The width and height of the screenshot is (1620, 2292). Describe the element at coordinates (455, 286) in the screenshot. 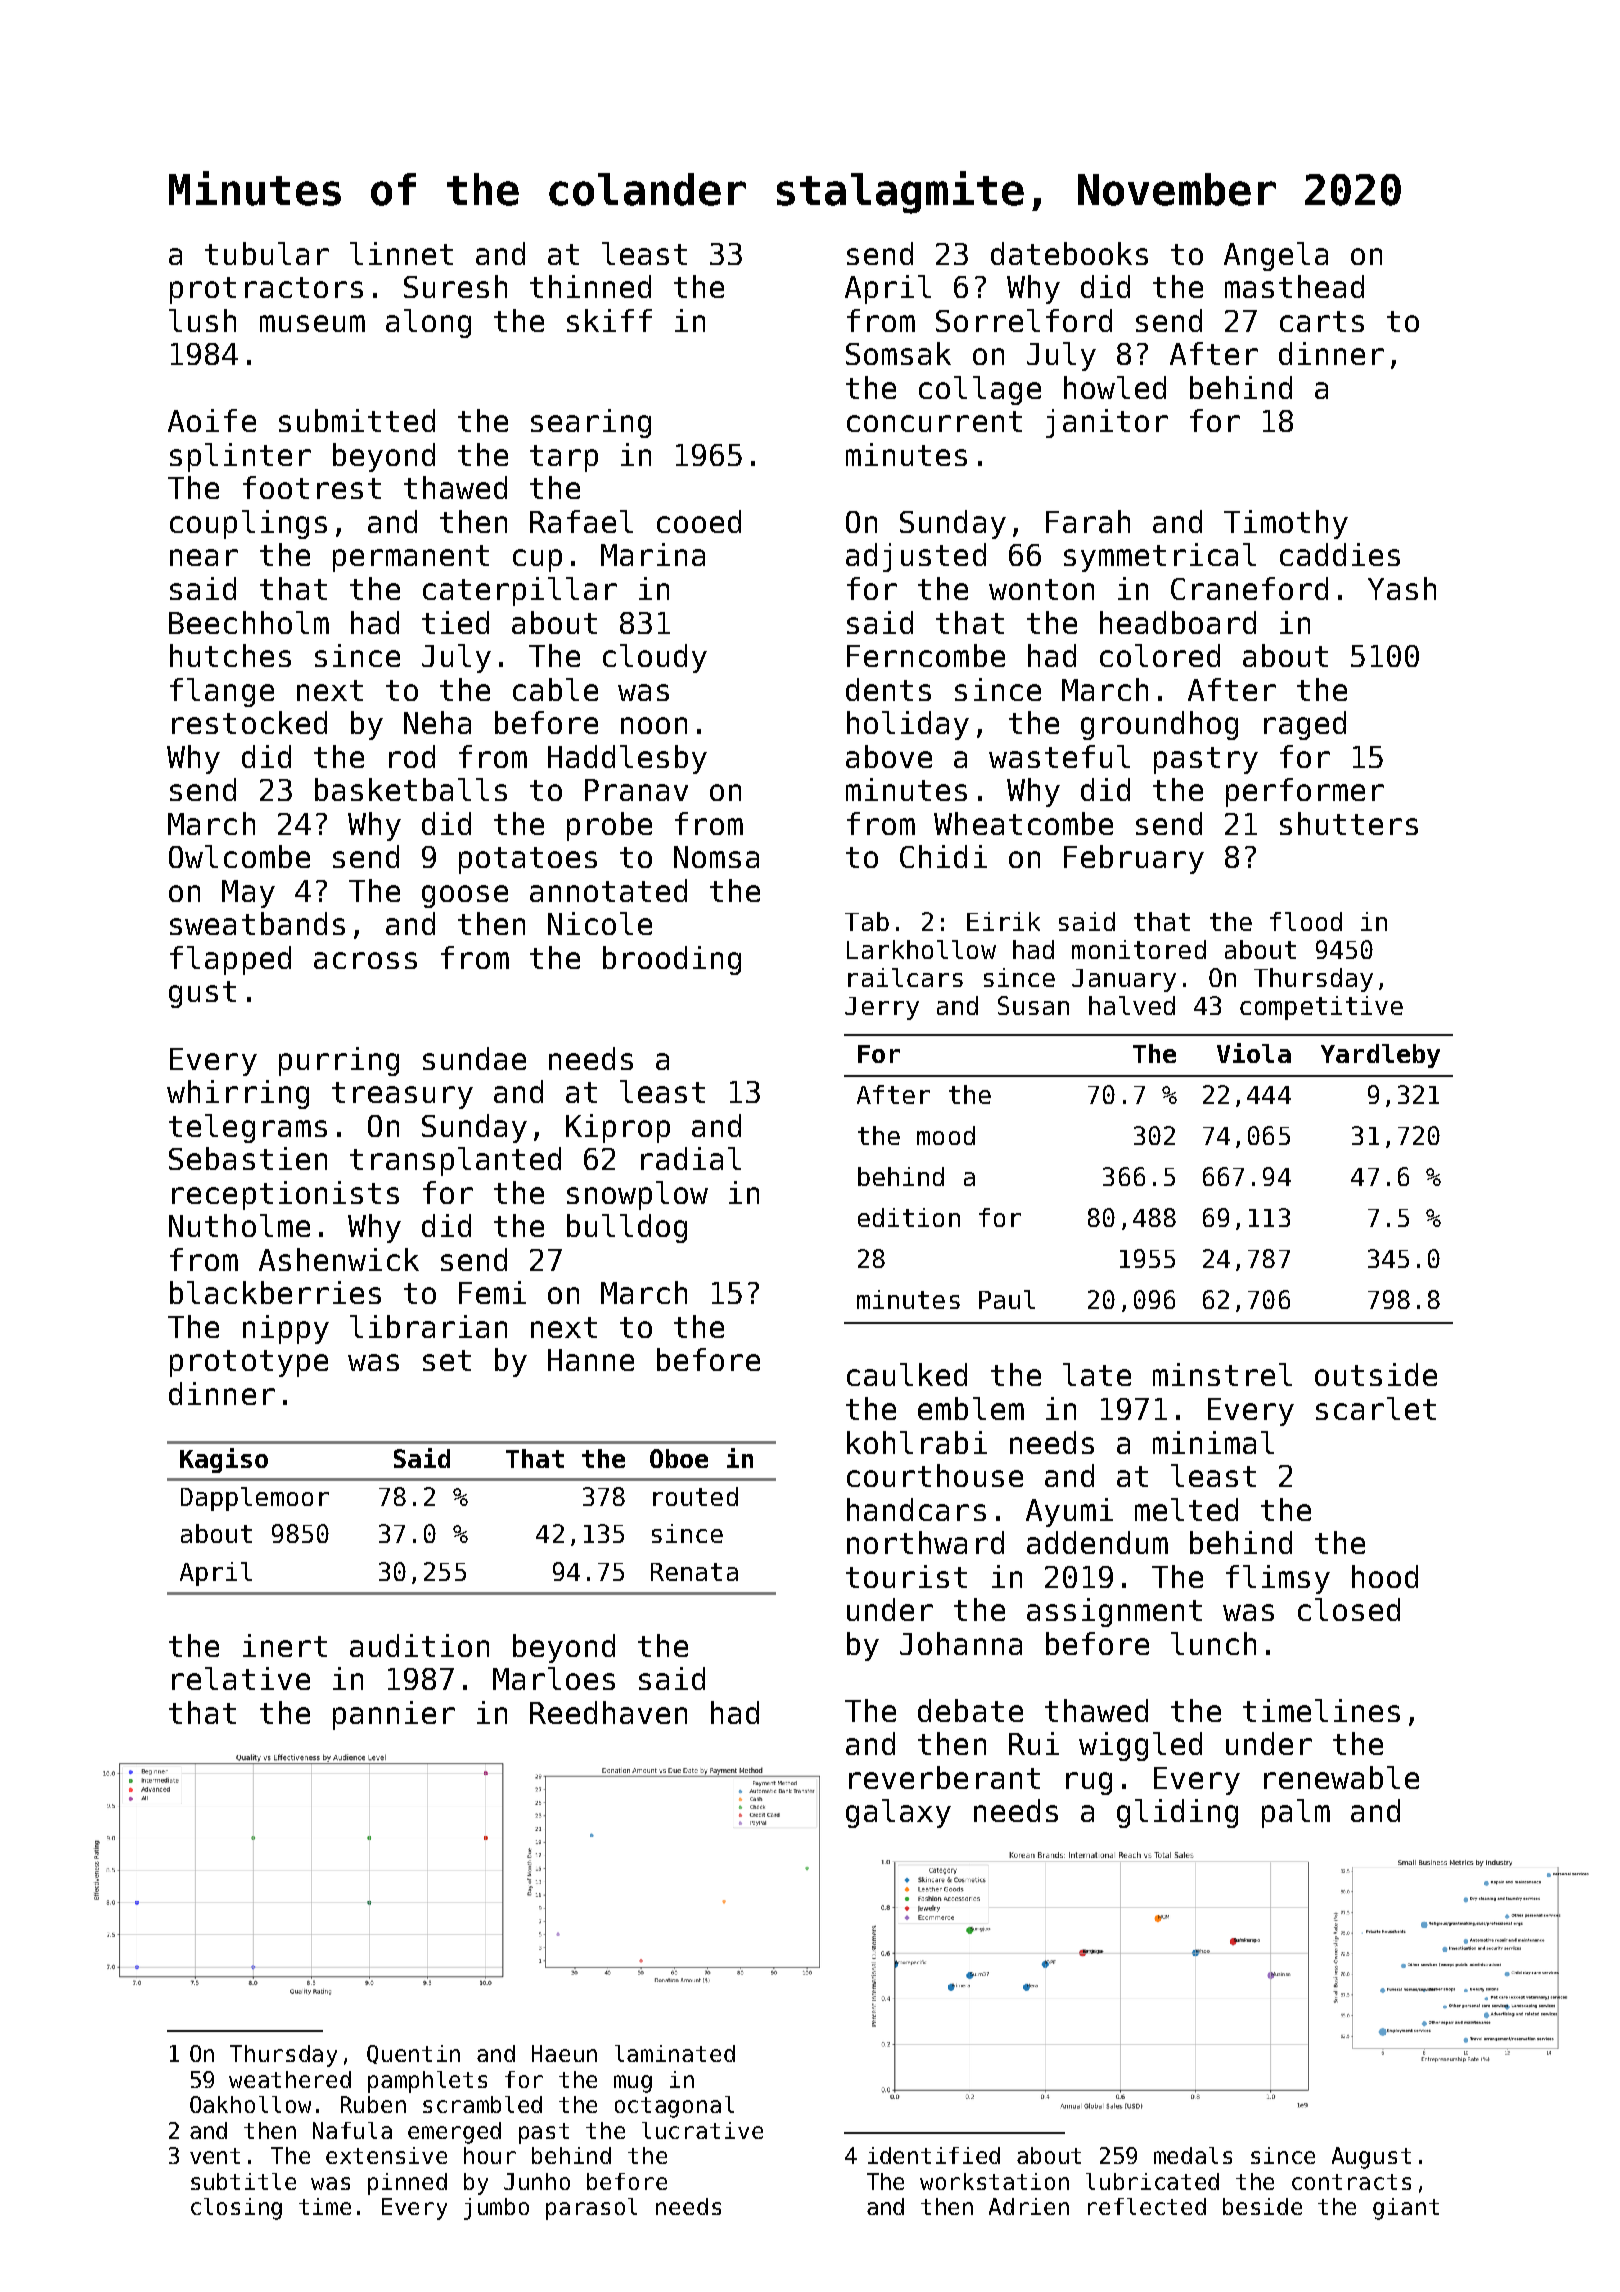

I see `Suresh` at that location.
